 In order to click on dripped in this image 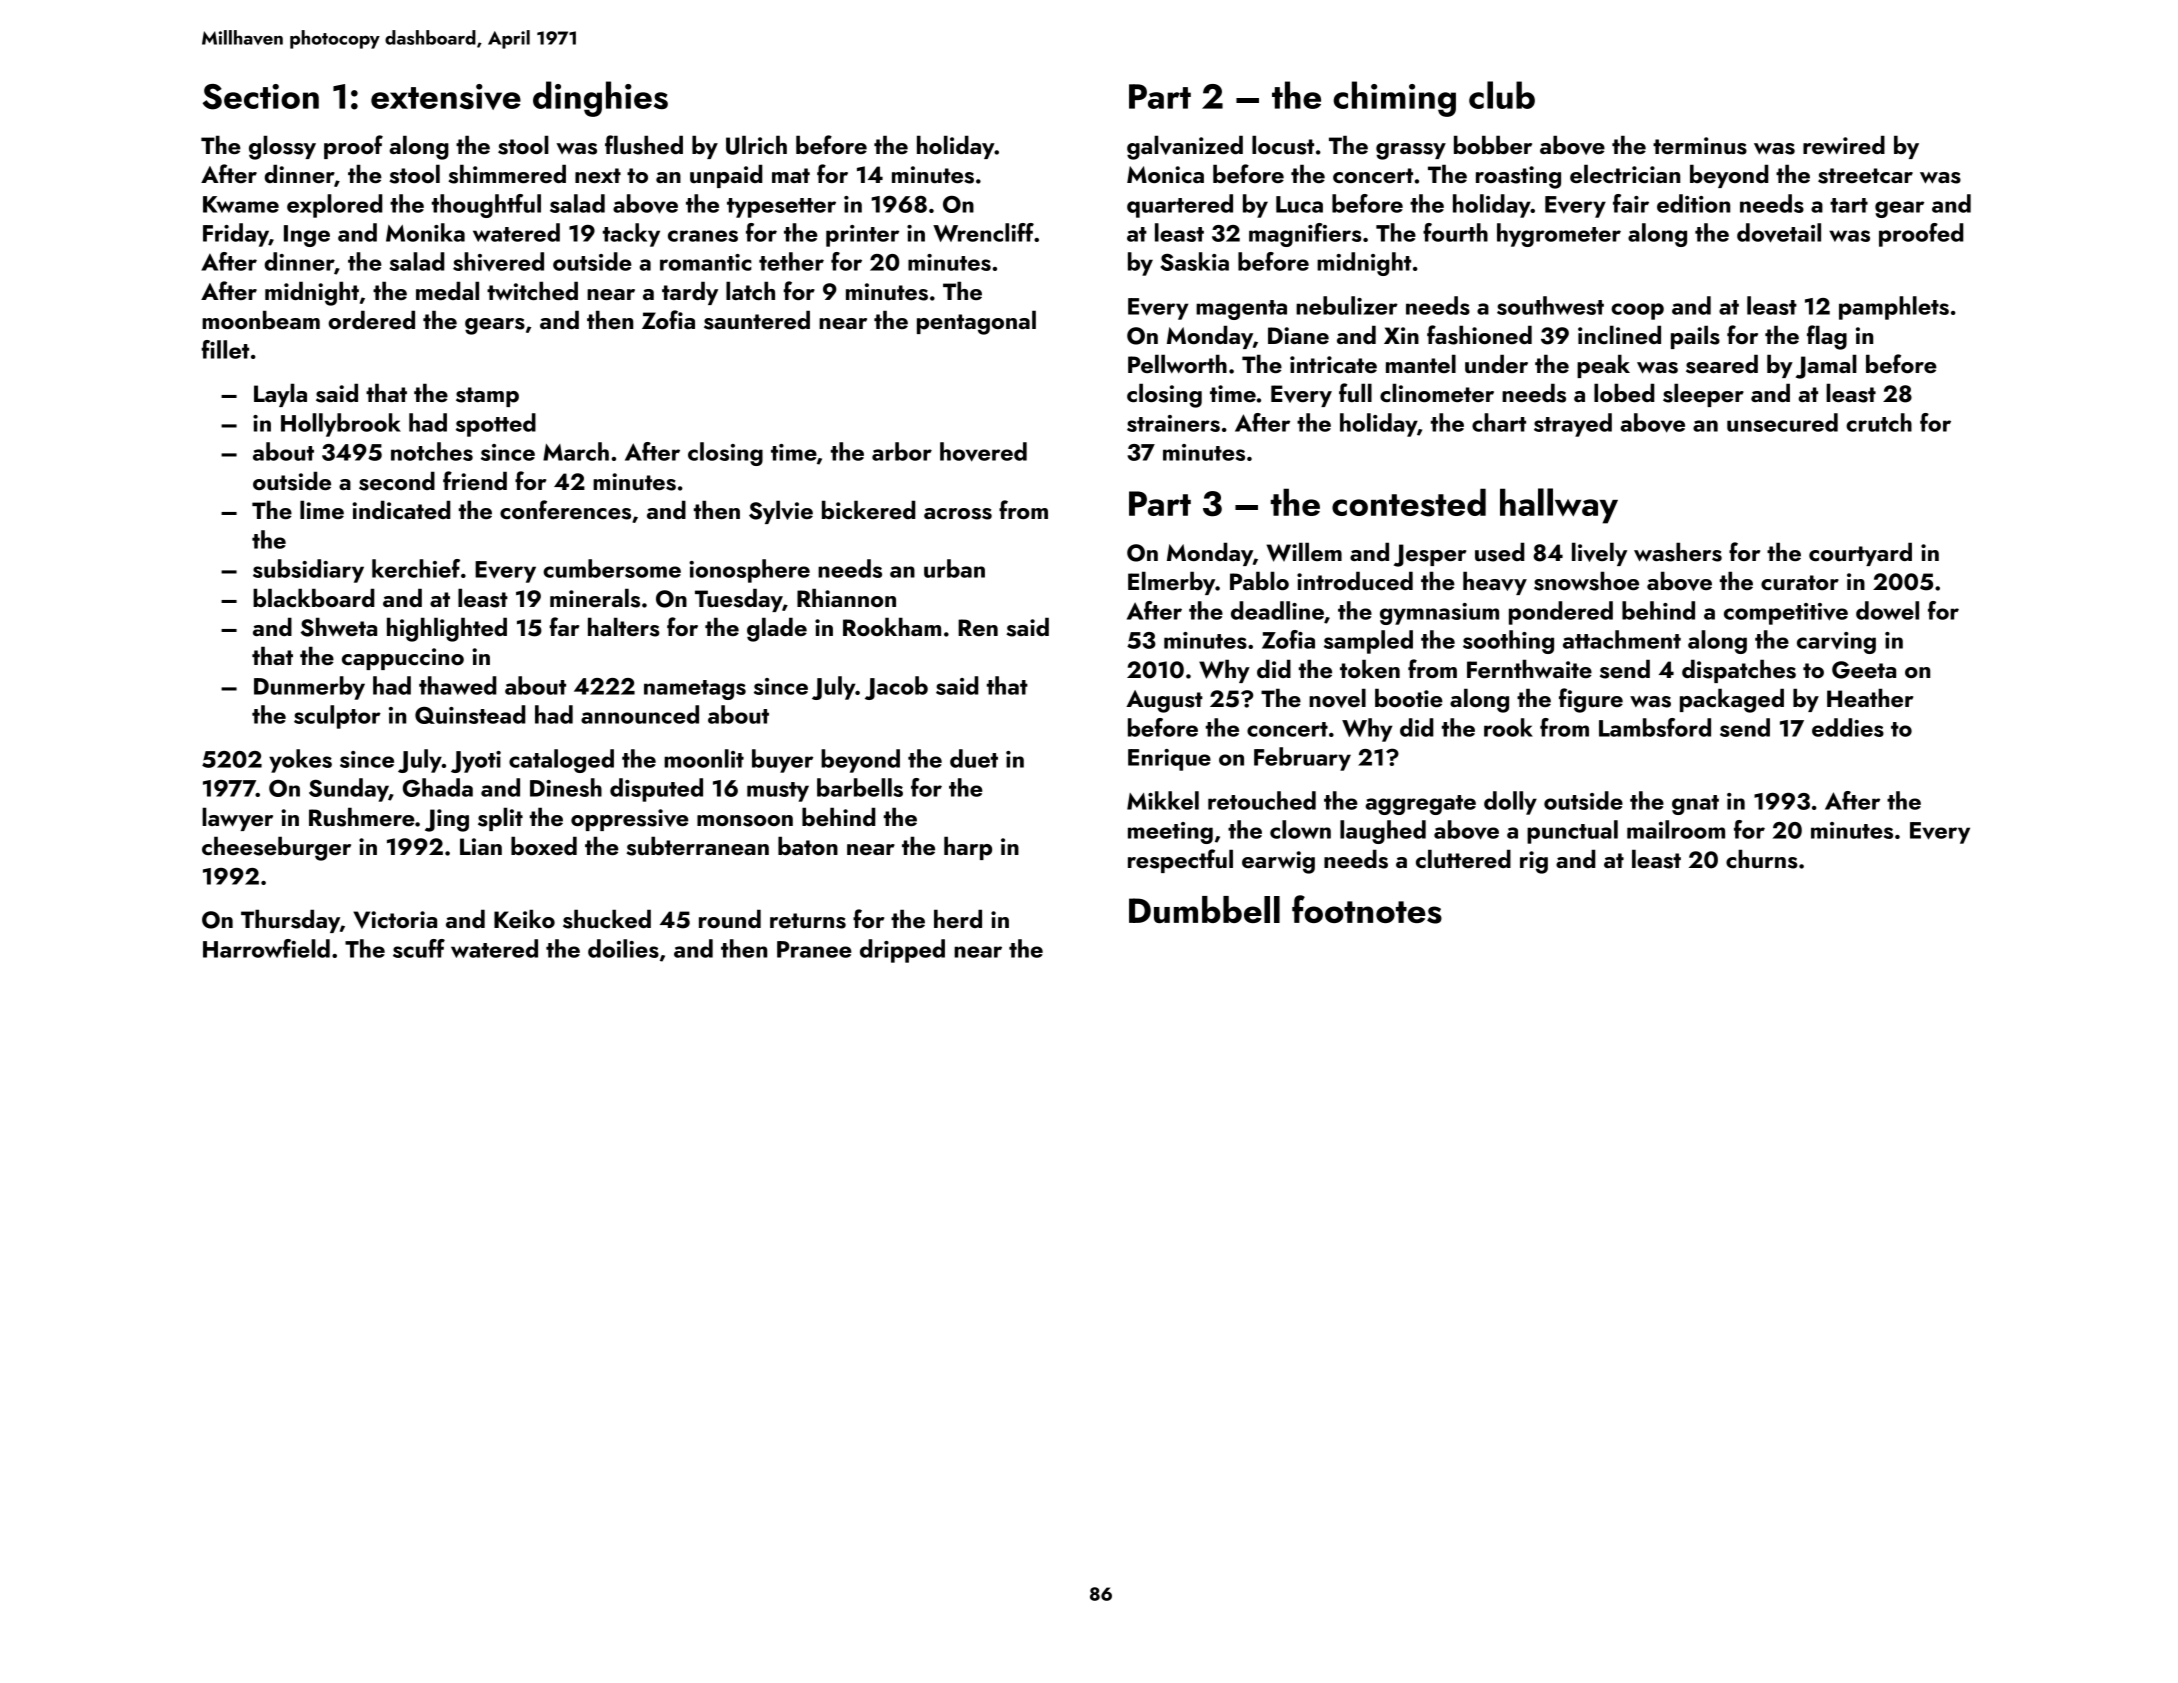, I will do `click(902, 951)`.
